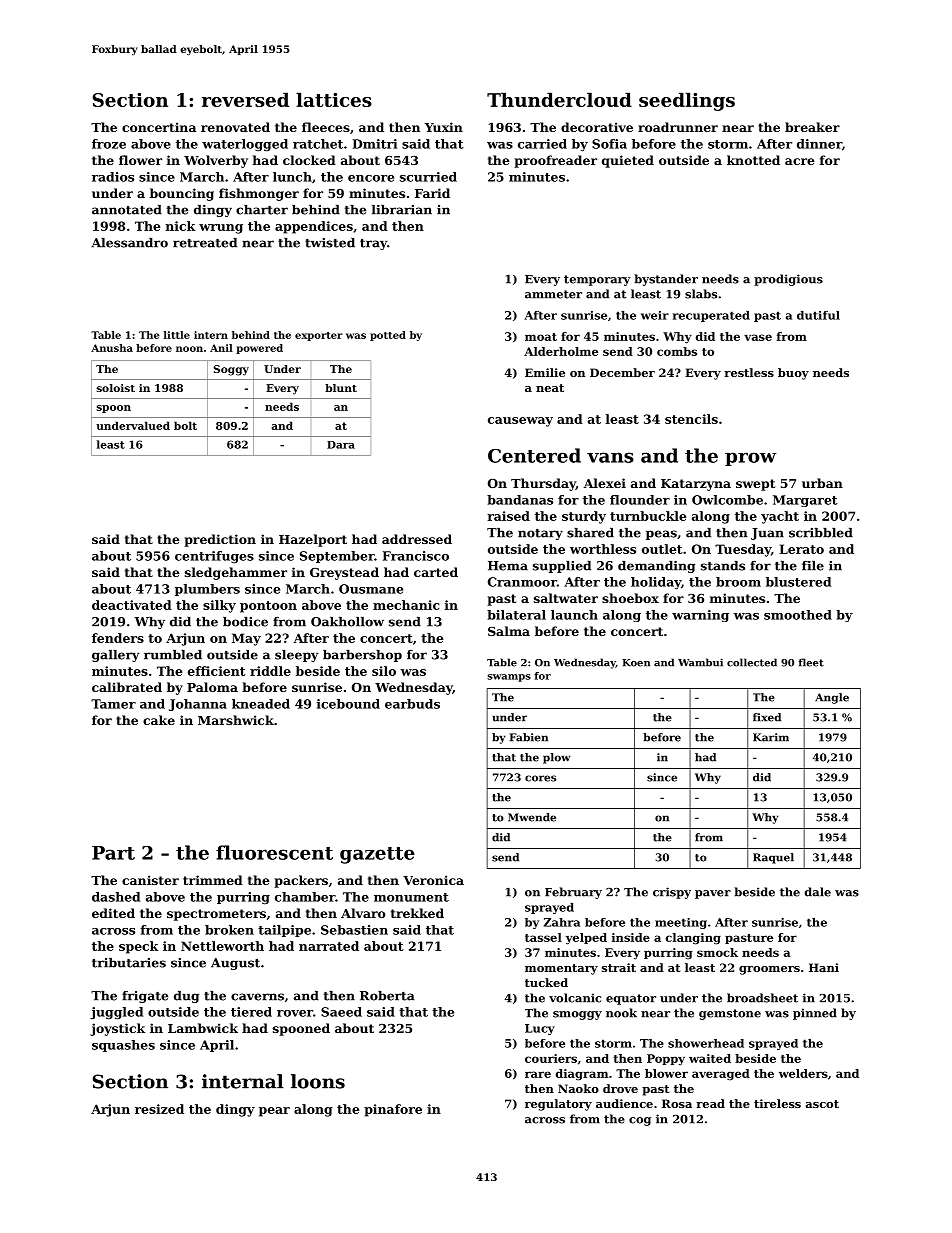 The image size is (952, 1233). I want to click on Hema, so click(508, 566).
